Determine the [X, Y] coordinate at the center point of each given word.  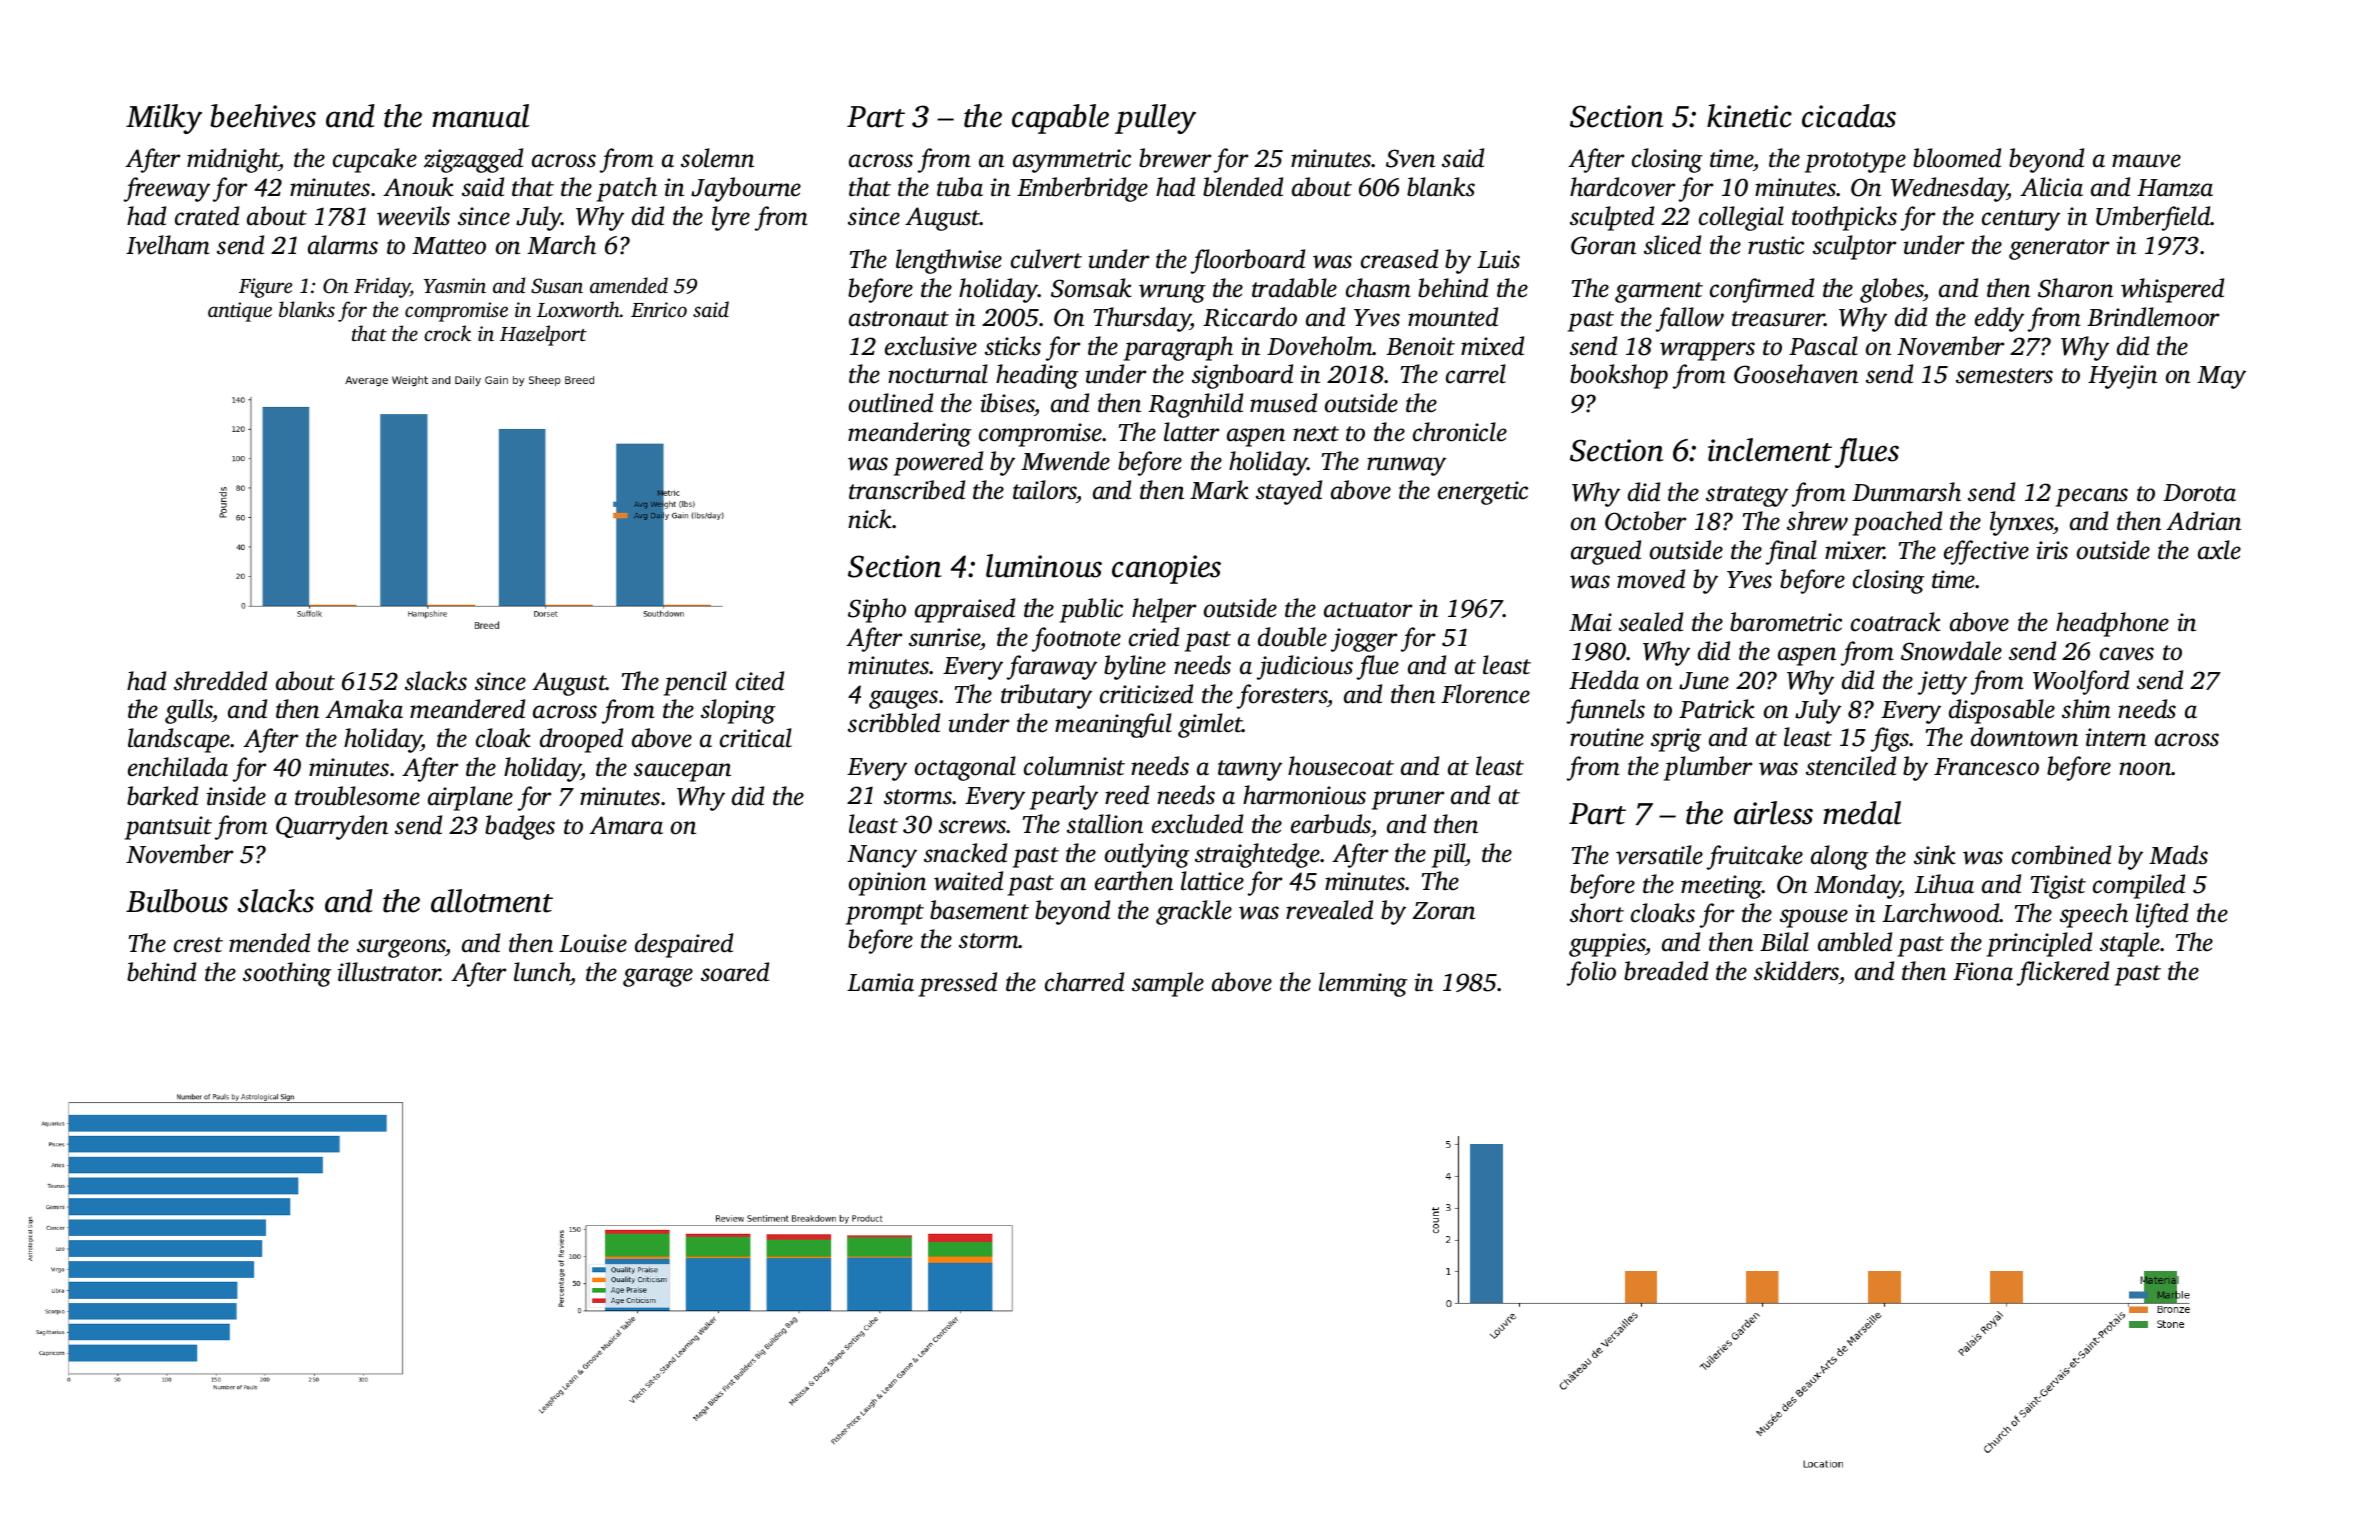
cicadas [1849, 116]
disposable [2002, 711]
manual [480, 116]
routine [1607, 737]
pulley [1155, 119]
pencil [695, 683]
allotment [492, 901]
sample [1168, 984]
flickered [2063, 973]
